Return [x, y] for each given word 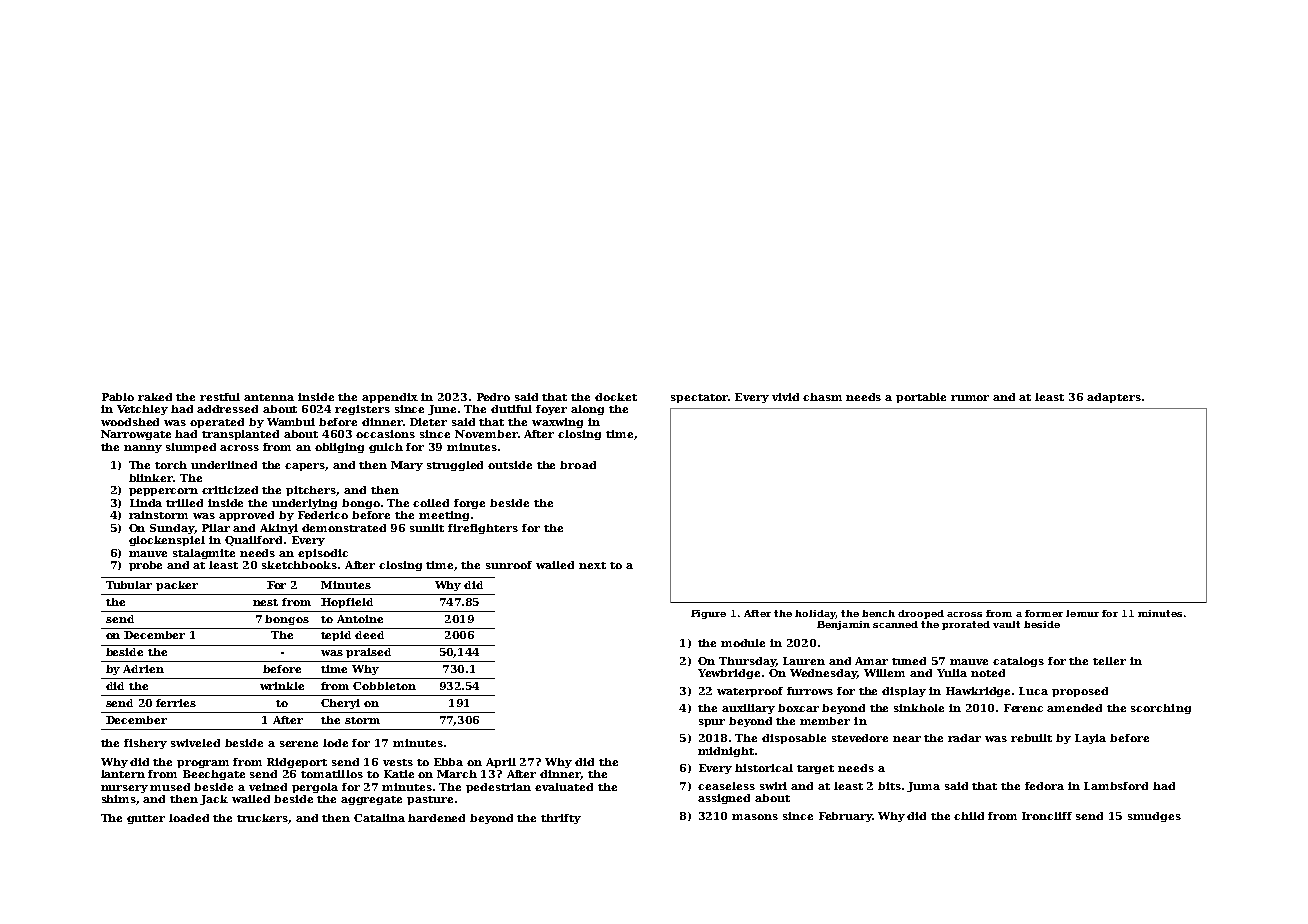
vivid [785, 397]
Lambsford [1116, 786]
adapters [1114, 398]
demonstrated [344, 528]
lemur [1082, 613]
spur [712, 723]
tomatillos [332, 774]
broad [578, 465]
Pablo [118, 397]
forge [469, 504]
